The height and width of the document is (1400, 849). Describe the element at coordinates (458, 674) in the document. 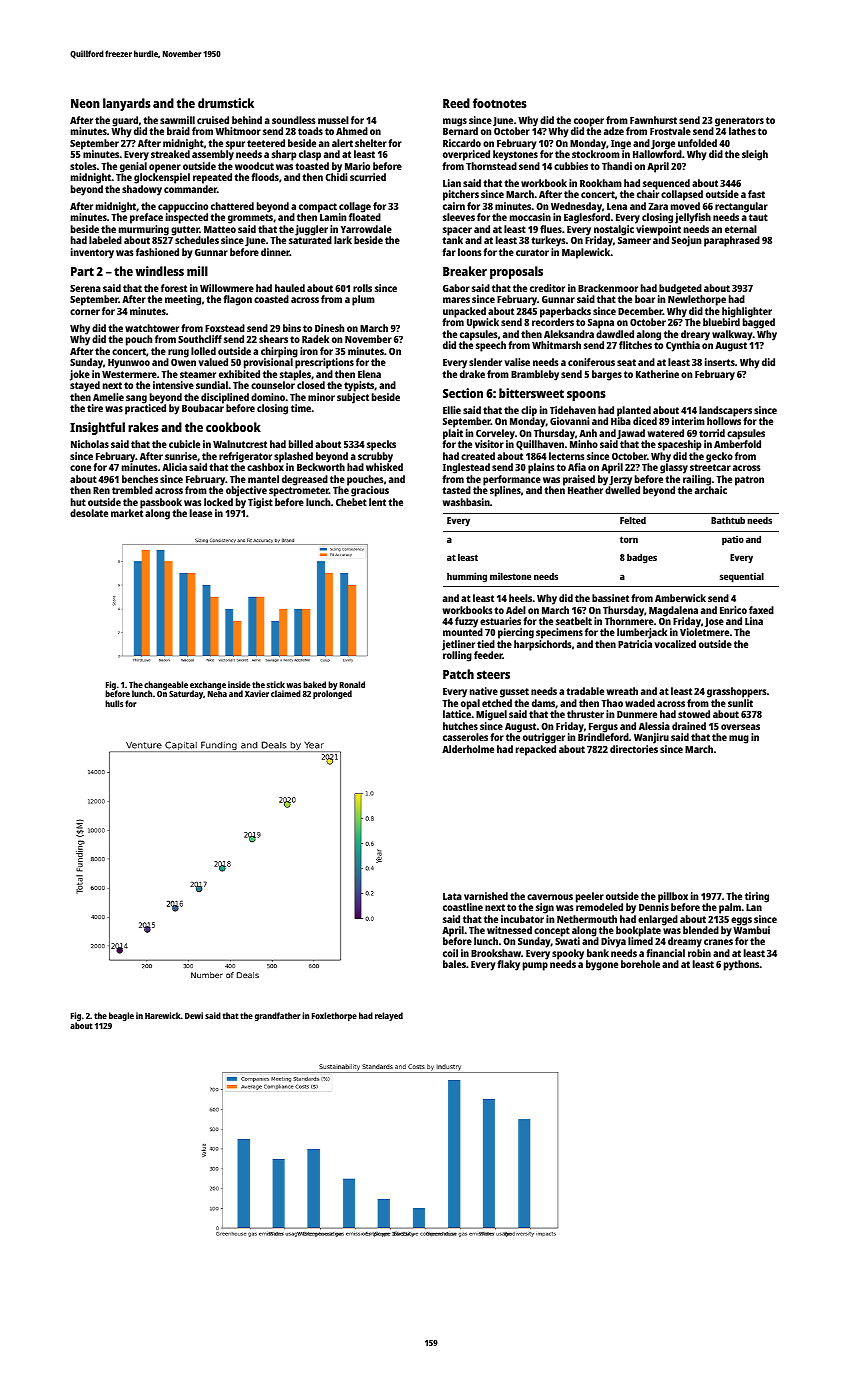

I see `Patch` at that location.
